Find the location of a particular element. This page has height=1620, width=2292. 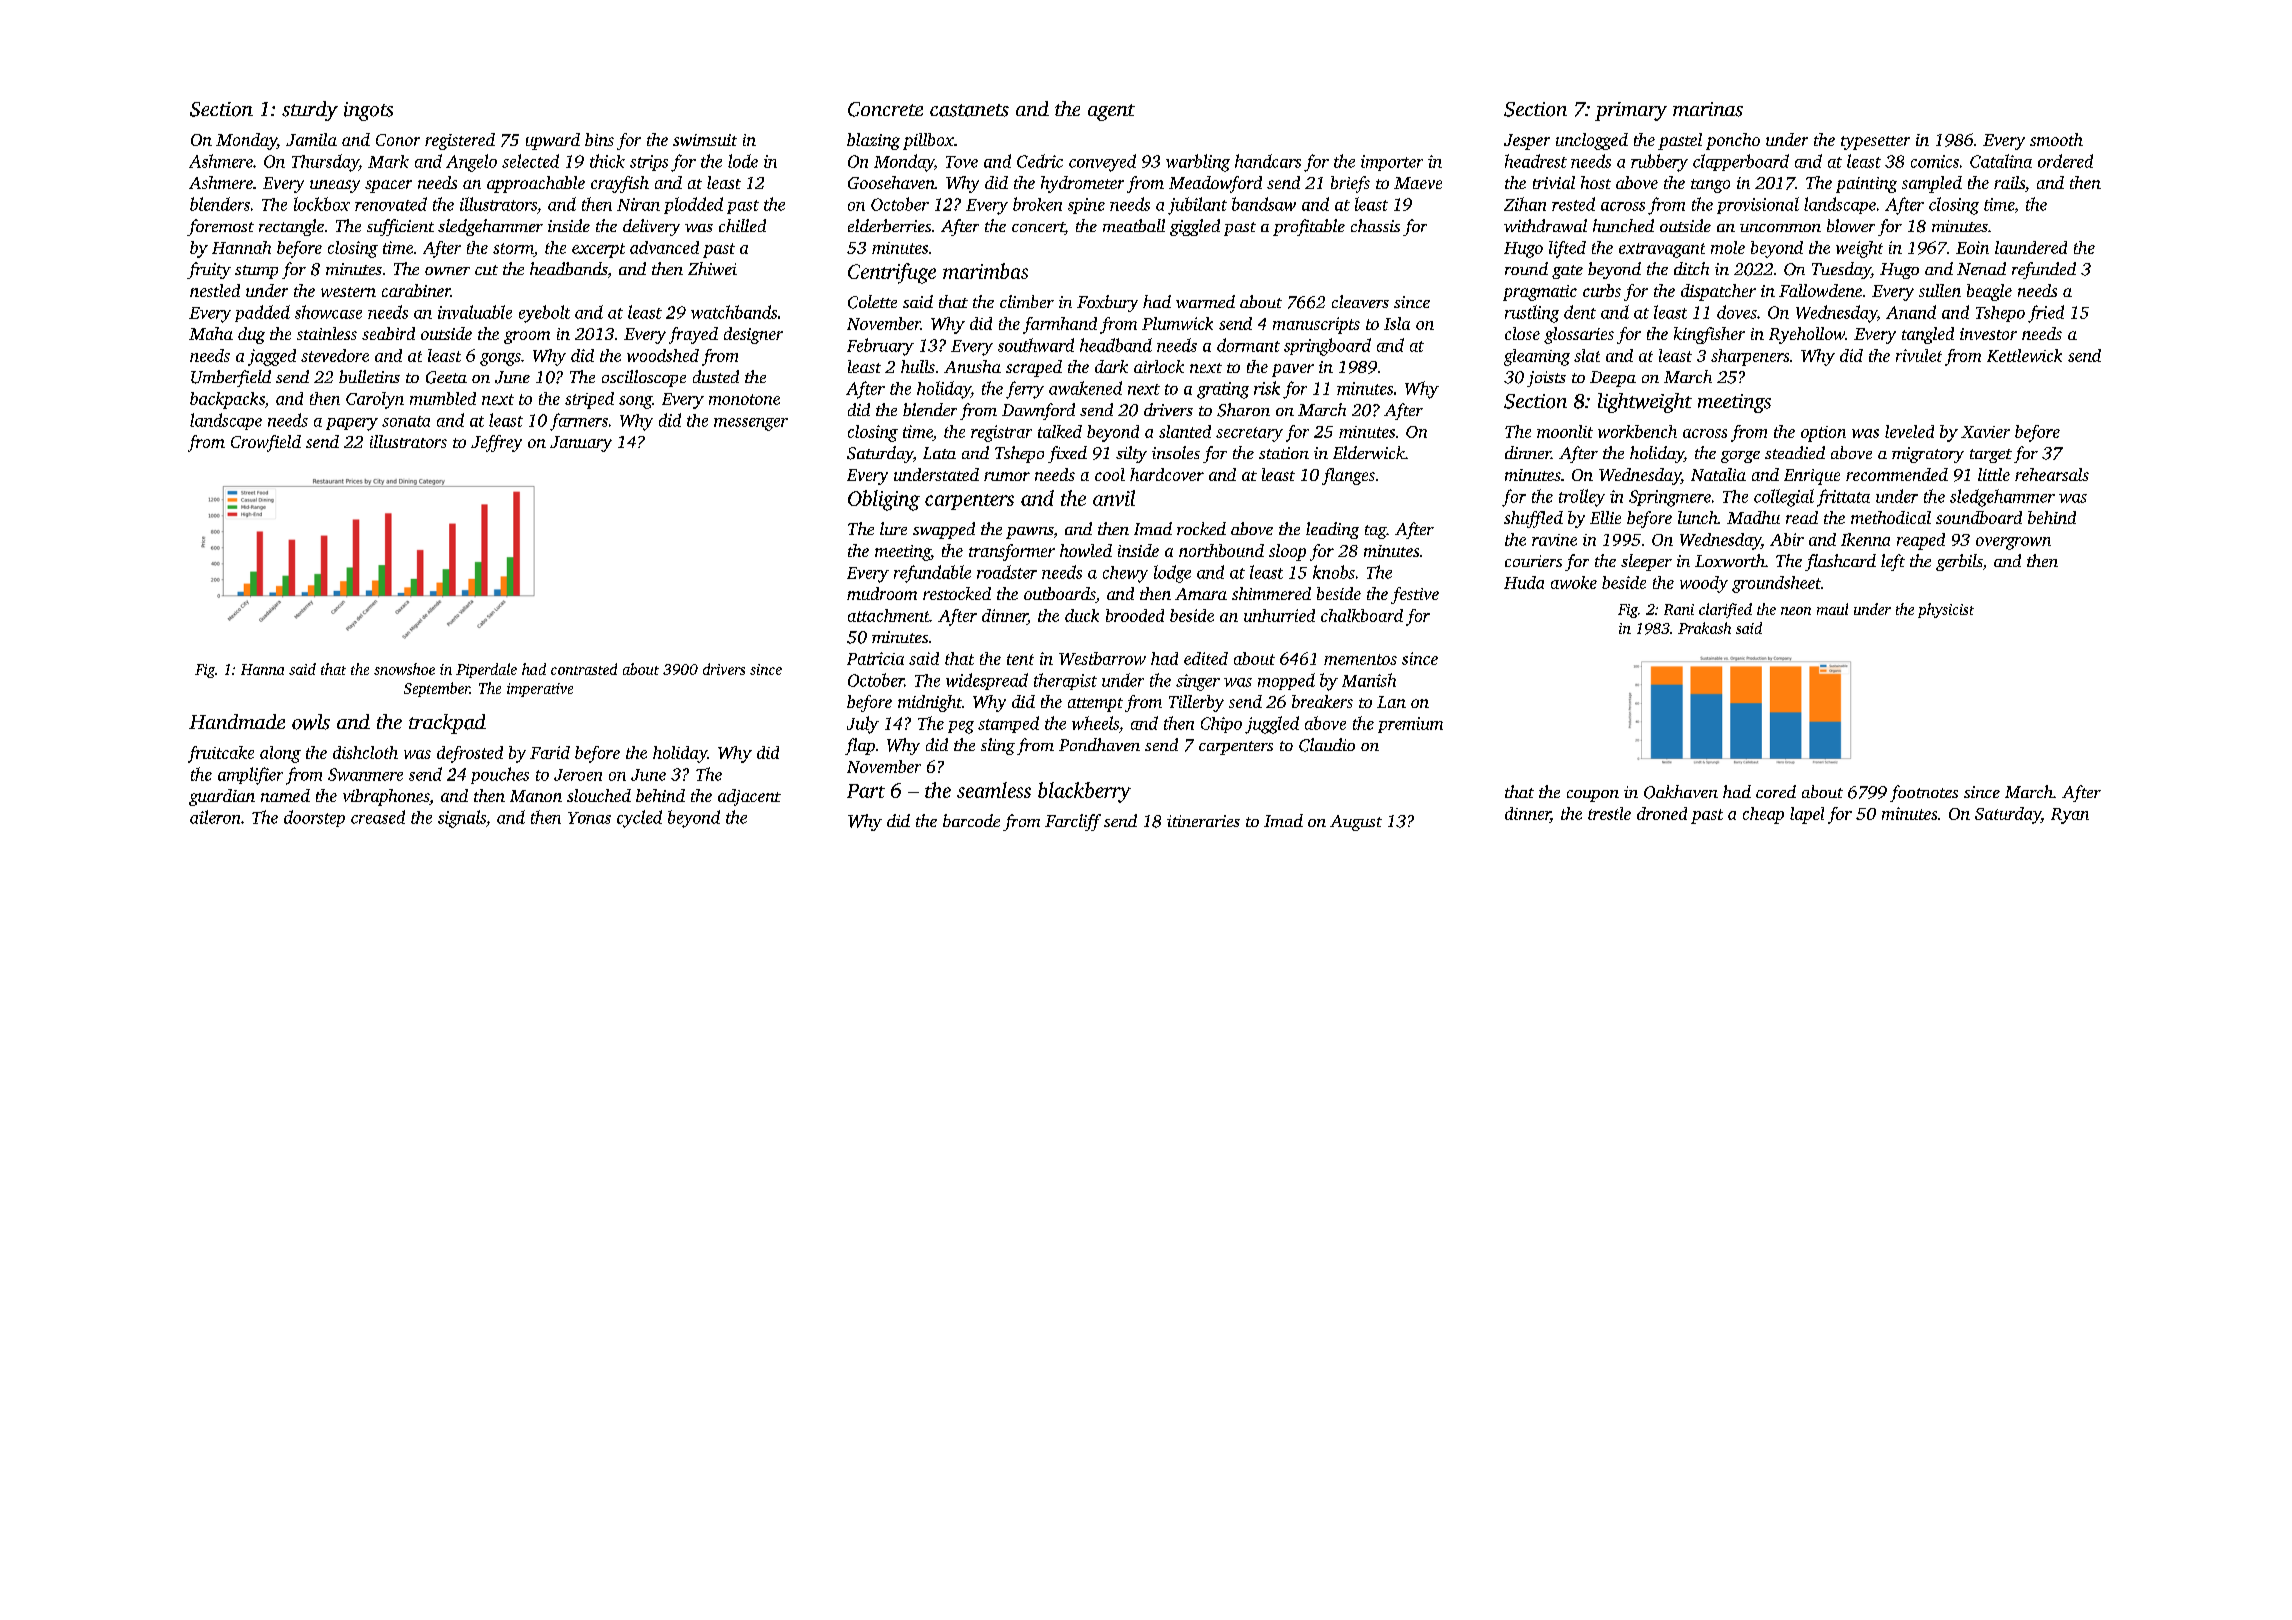

Jeffrey is located at coordinates (496, 443).
